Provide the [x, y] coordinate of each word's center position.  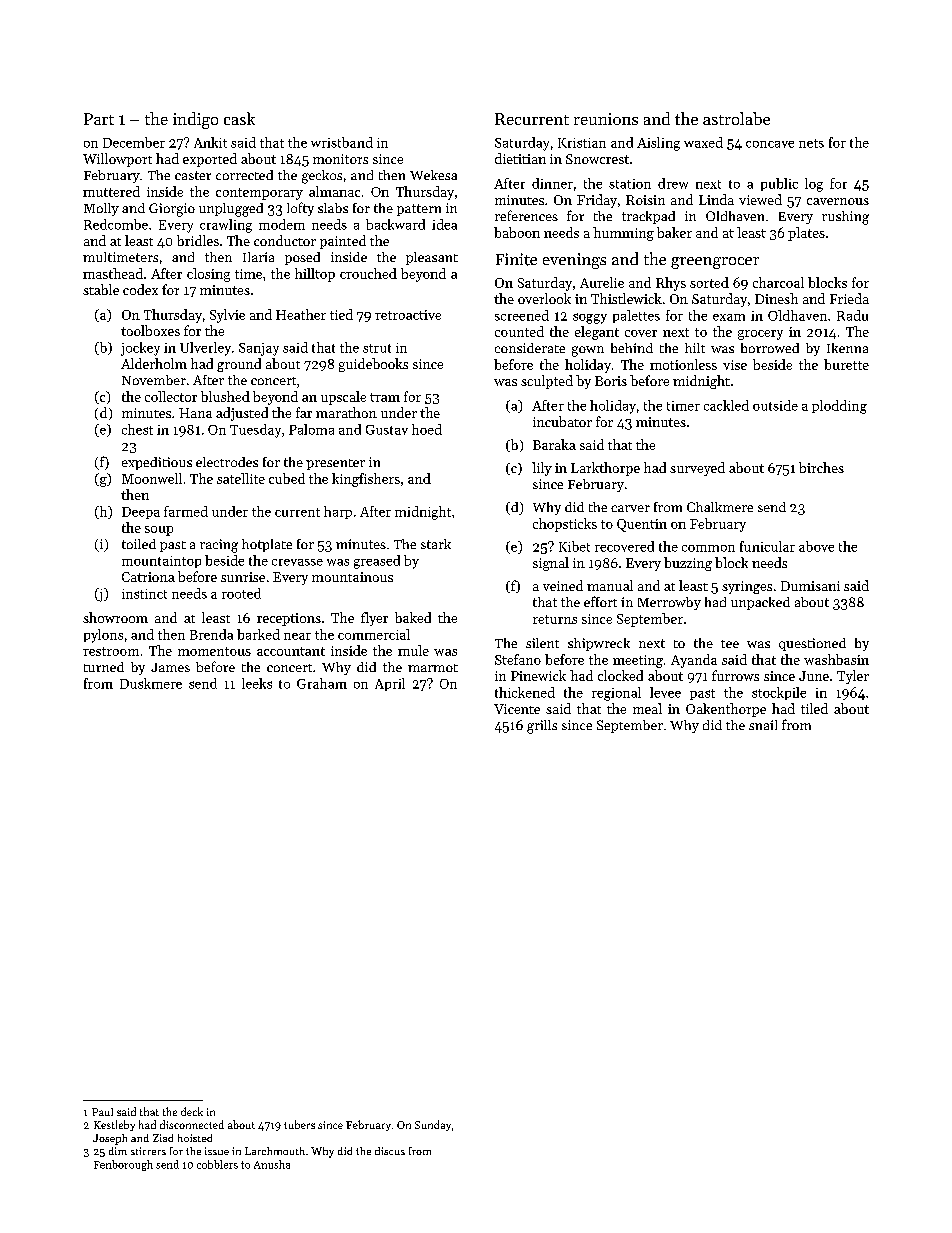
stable [101, 289]
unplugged [231, 210]
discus [390, 1151]
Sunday [433, 1125]
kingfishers [366, 480]
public [779, 184]
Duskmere [151, 683]
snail [763, 725]
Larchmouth [275, 1151]
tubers [299, 1124]
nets [811, 143]
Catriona [148, 577]
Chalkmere [720, 507]
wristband [342, 142]
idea [444, 224]
